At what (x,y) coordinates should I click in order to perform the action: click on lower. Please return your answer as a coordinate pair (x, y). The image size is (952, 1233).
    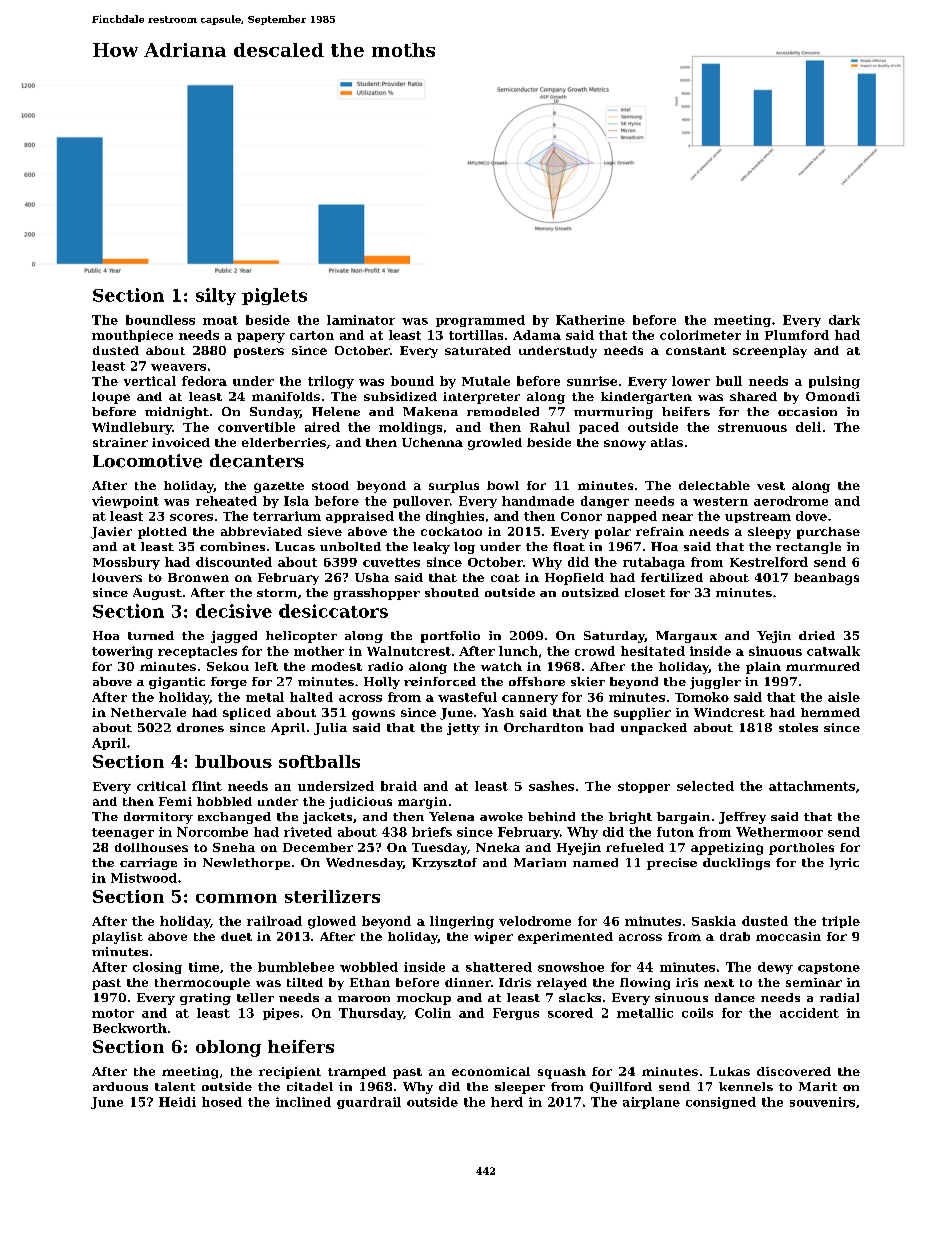
    Looking at the image, I should click on (691, 381).
